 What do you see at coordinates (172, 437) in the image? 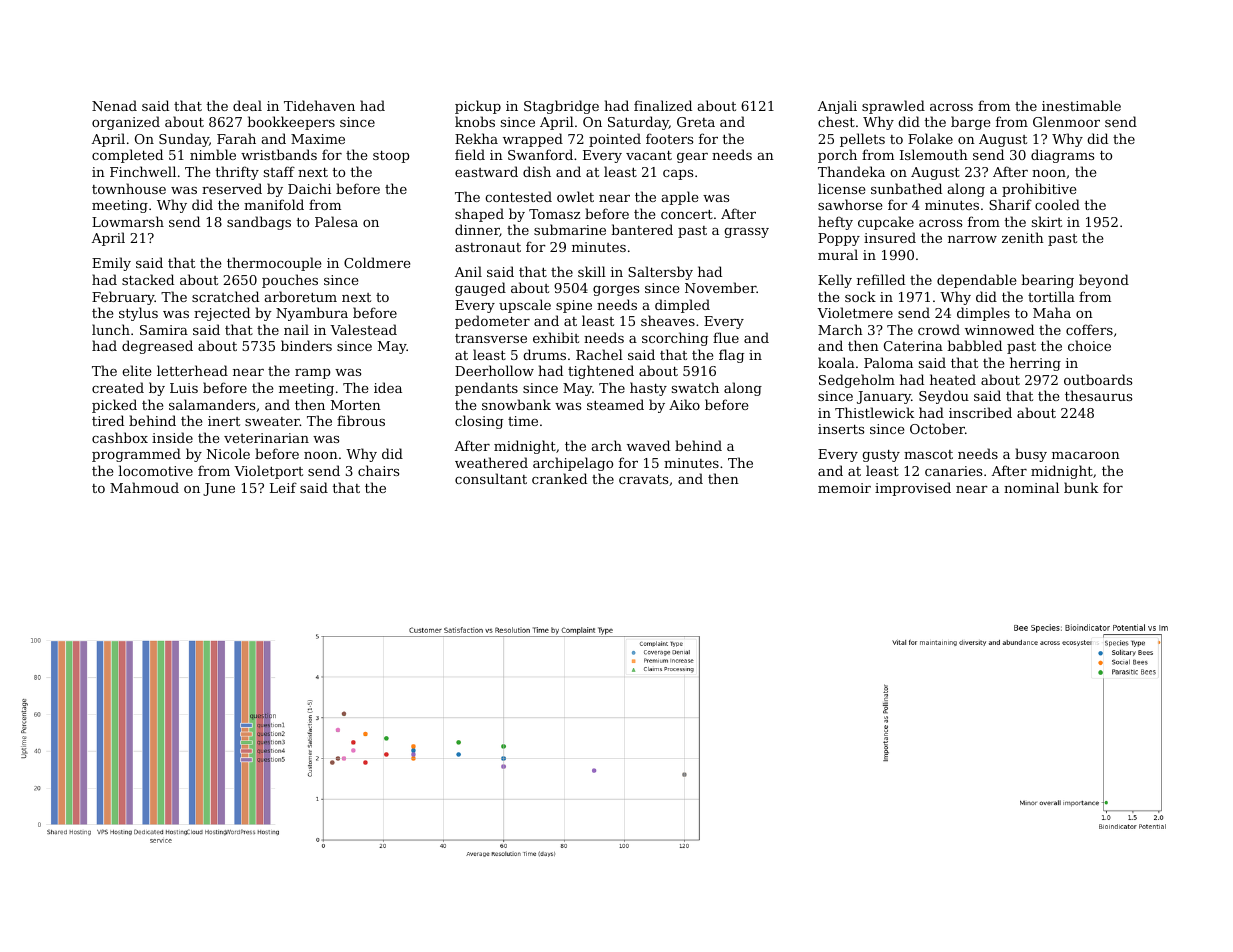
I see `inside` at bounding box center [172, 437].
